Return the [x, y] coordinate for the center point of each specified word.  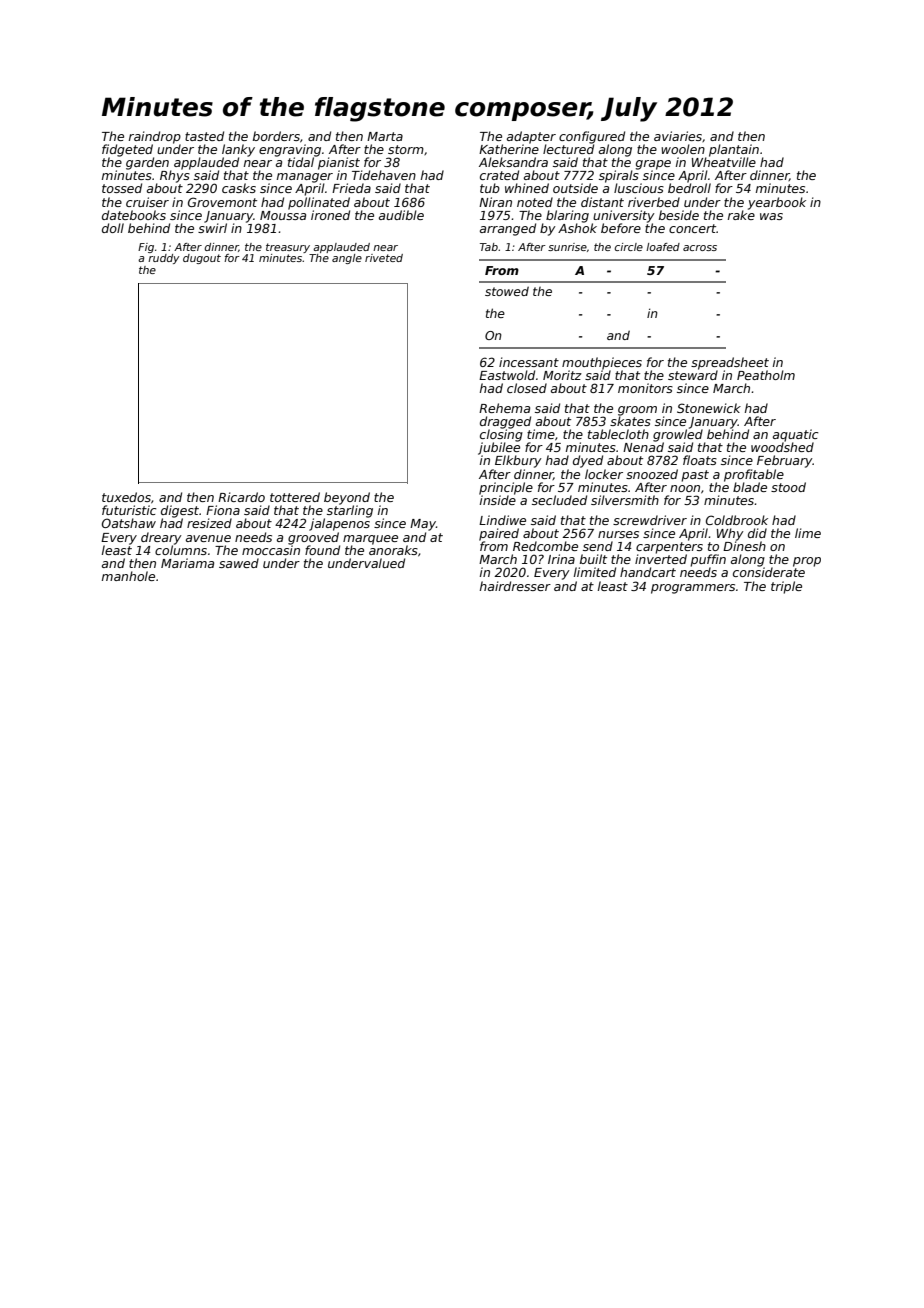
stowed [507, 291]
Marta [385, 136]
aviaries [678, 136]
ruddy [163, 259]
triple [786, 587]
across [700, 248]
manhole [128, 576]
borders [276, 136]
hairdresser [515, 586]
